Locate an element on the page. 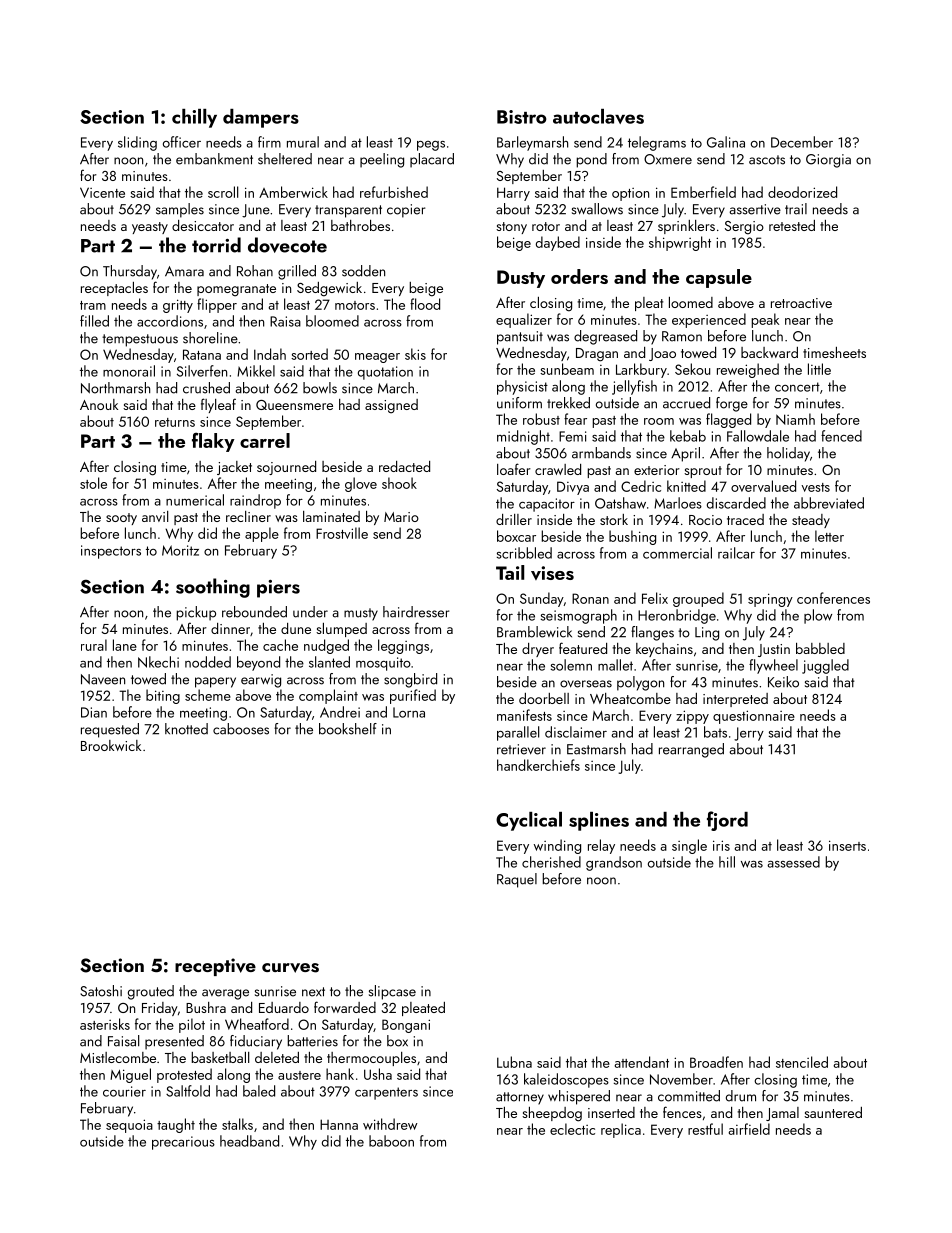 The width and height of the document is (952, 1233). Galina is located at coordinates (726, 142).
